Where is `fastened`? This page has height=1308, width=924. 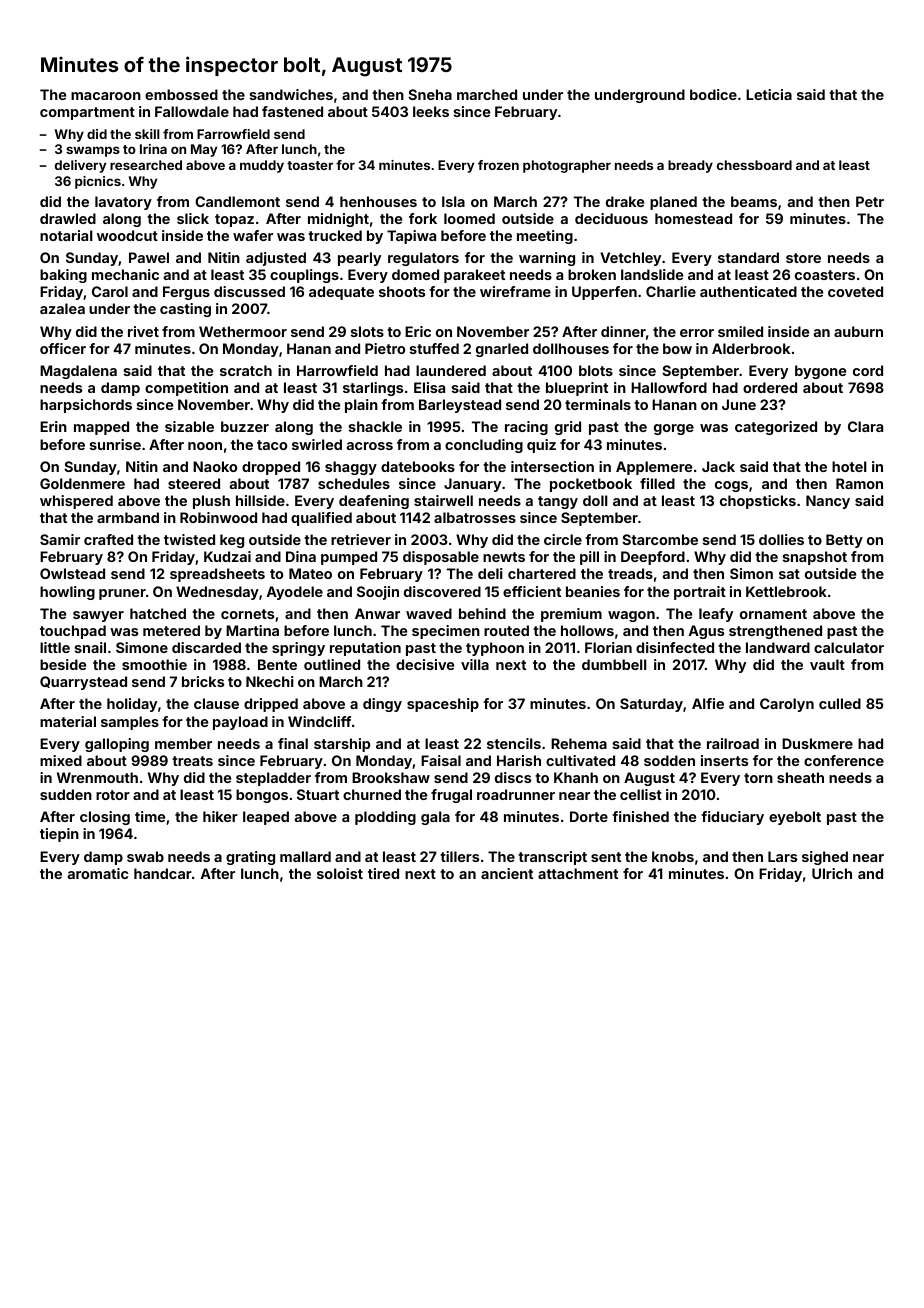 fastened is located at coordinates (292, 111).
